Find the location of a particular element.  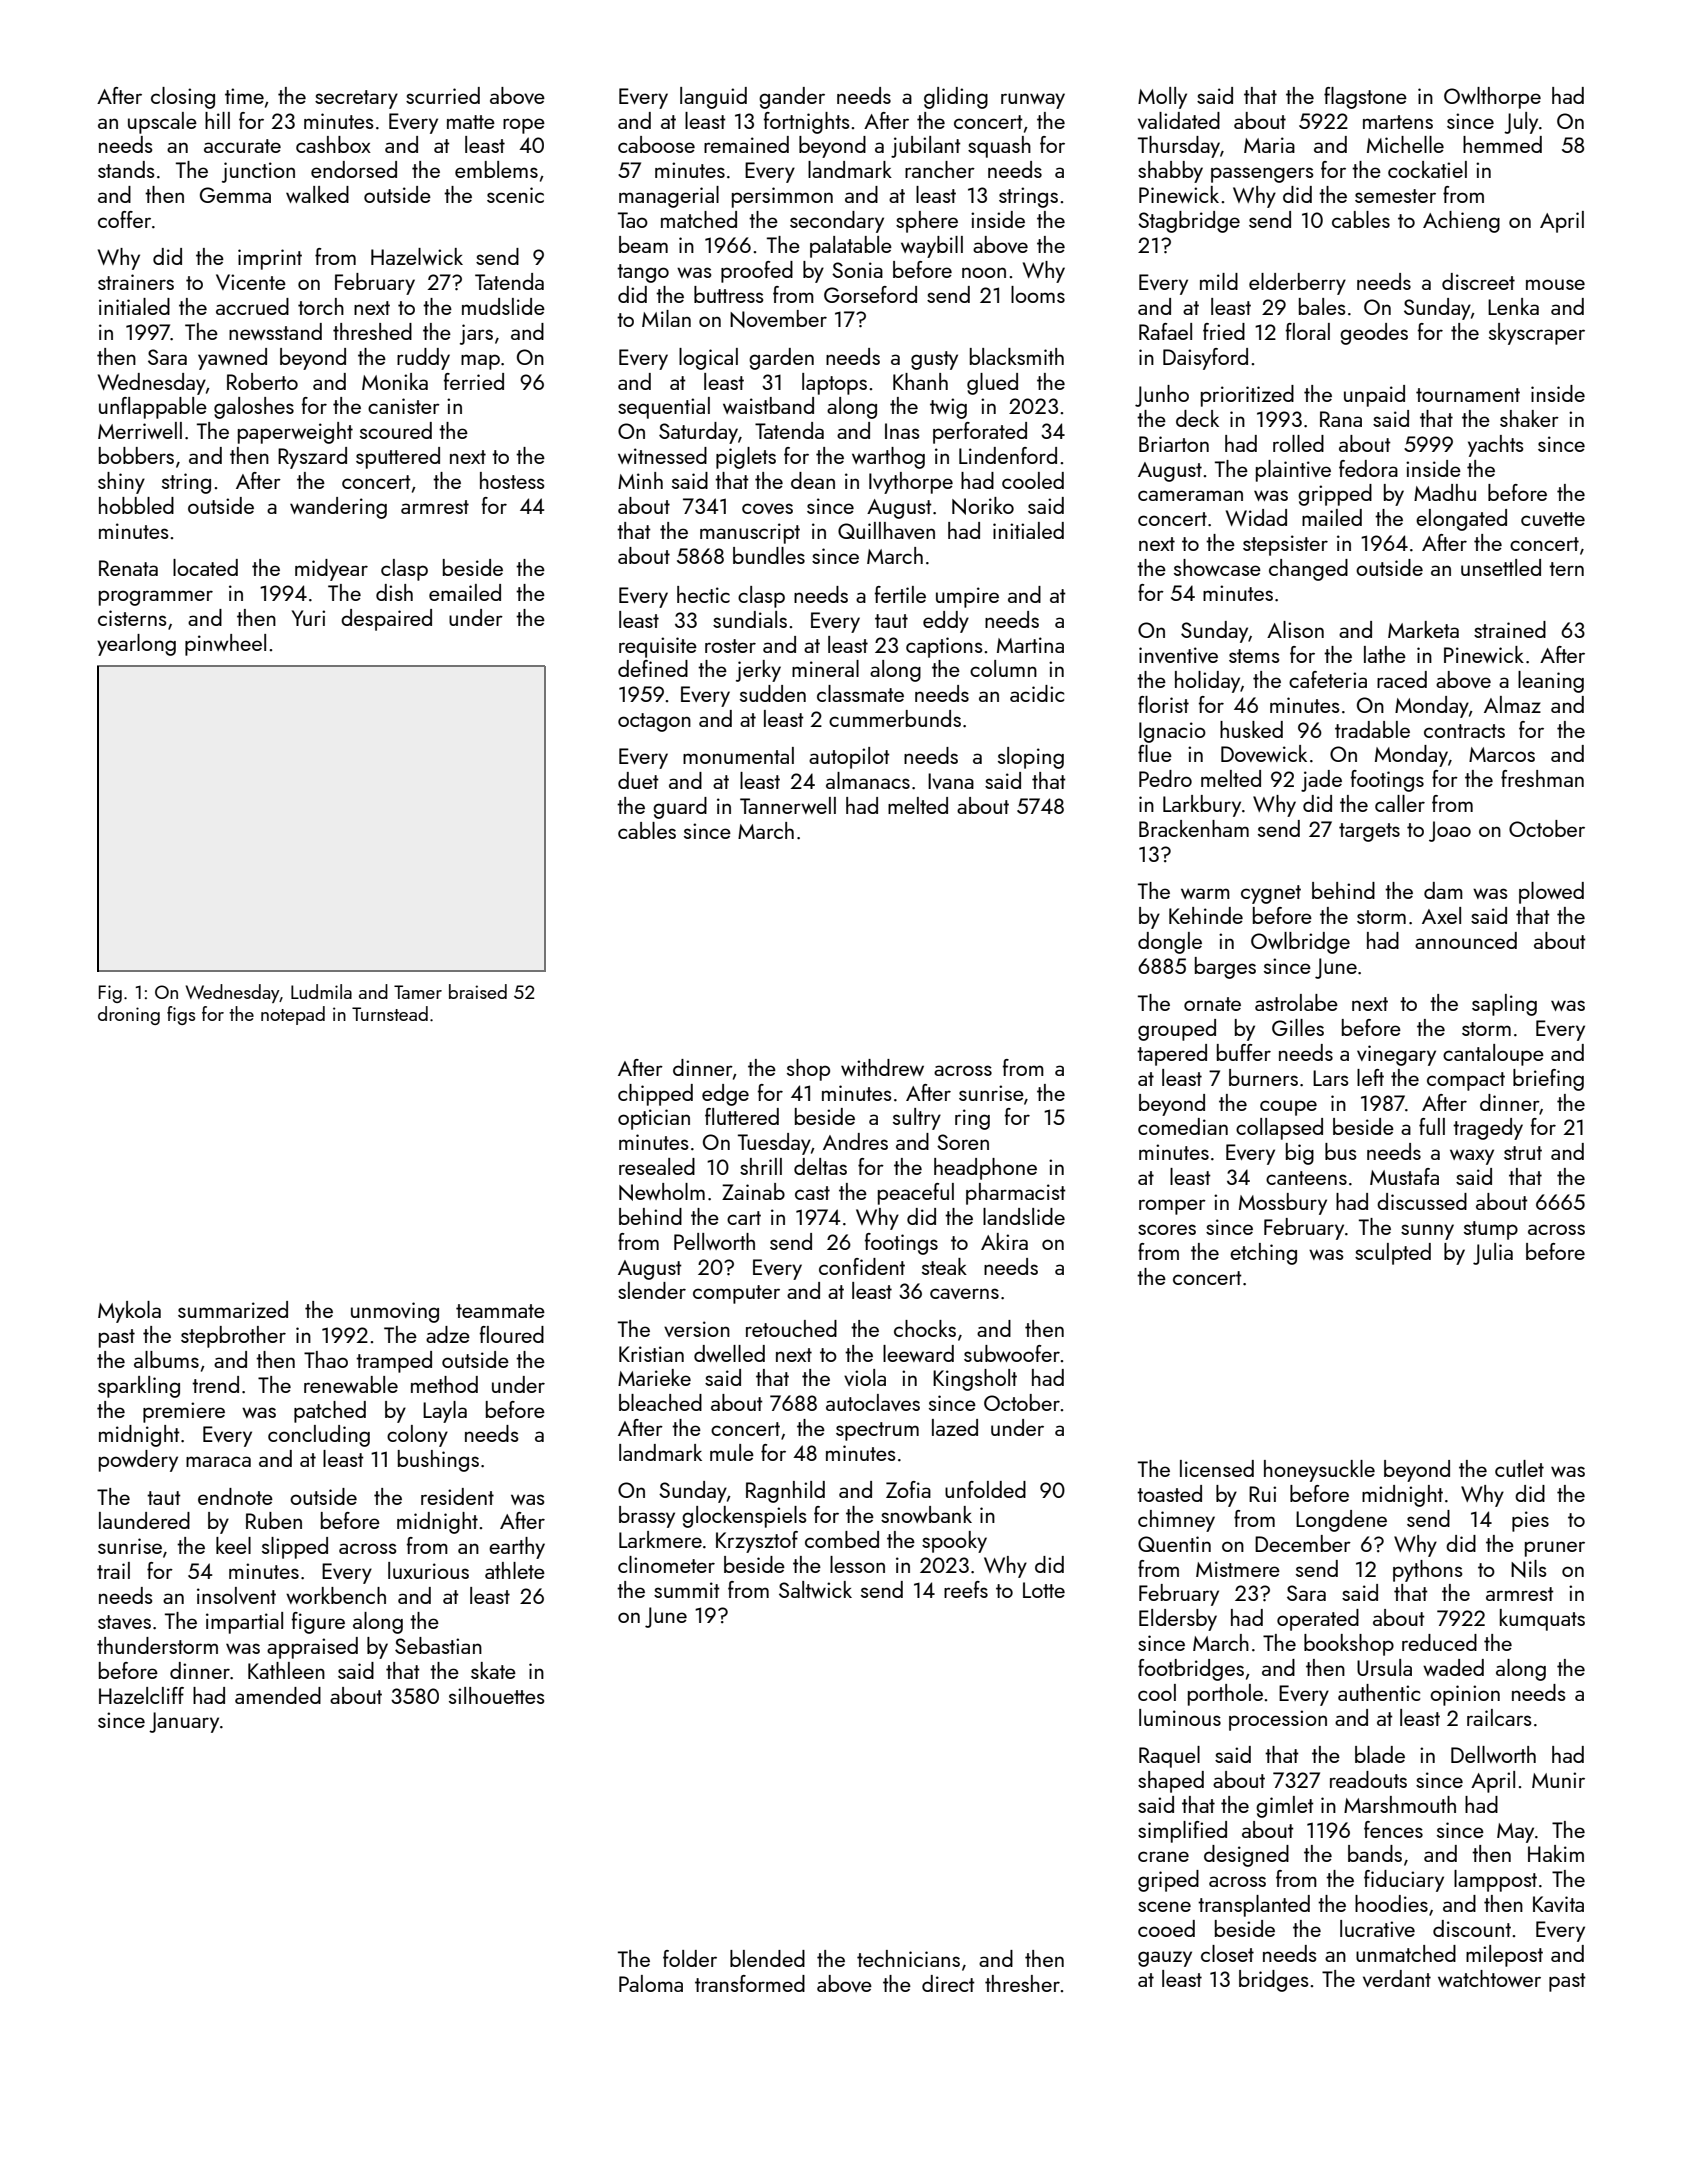

Renata is located at coordinates (128, 568).
